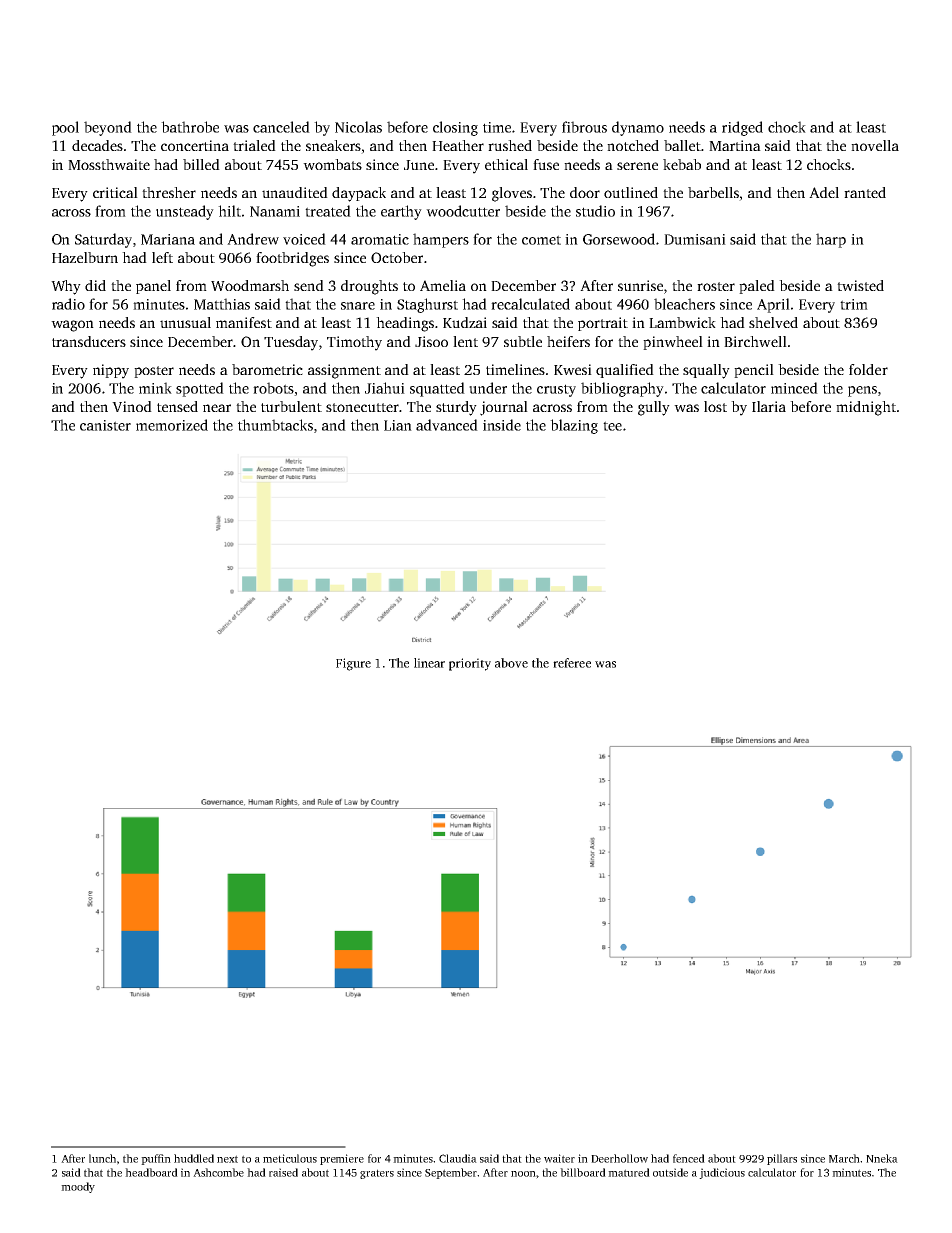 The width and height of the screenshot is (952, 1233). What do you see at coordinates (713, 192) in the screenshot?
I see `barbells` at bounding box center [713, 192].
